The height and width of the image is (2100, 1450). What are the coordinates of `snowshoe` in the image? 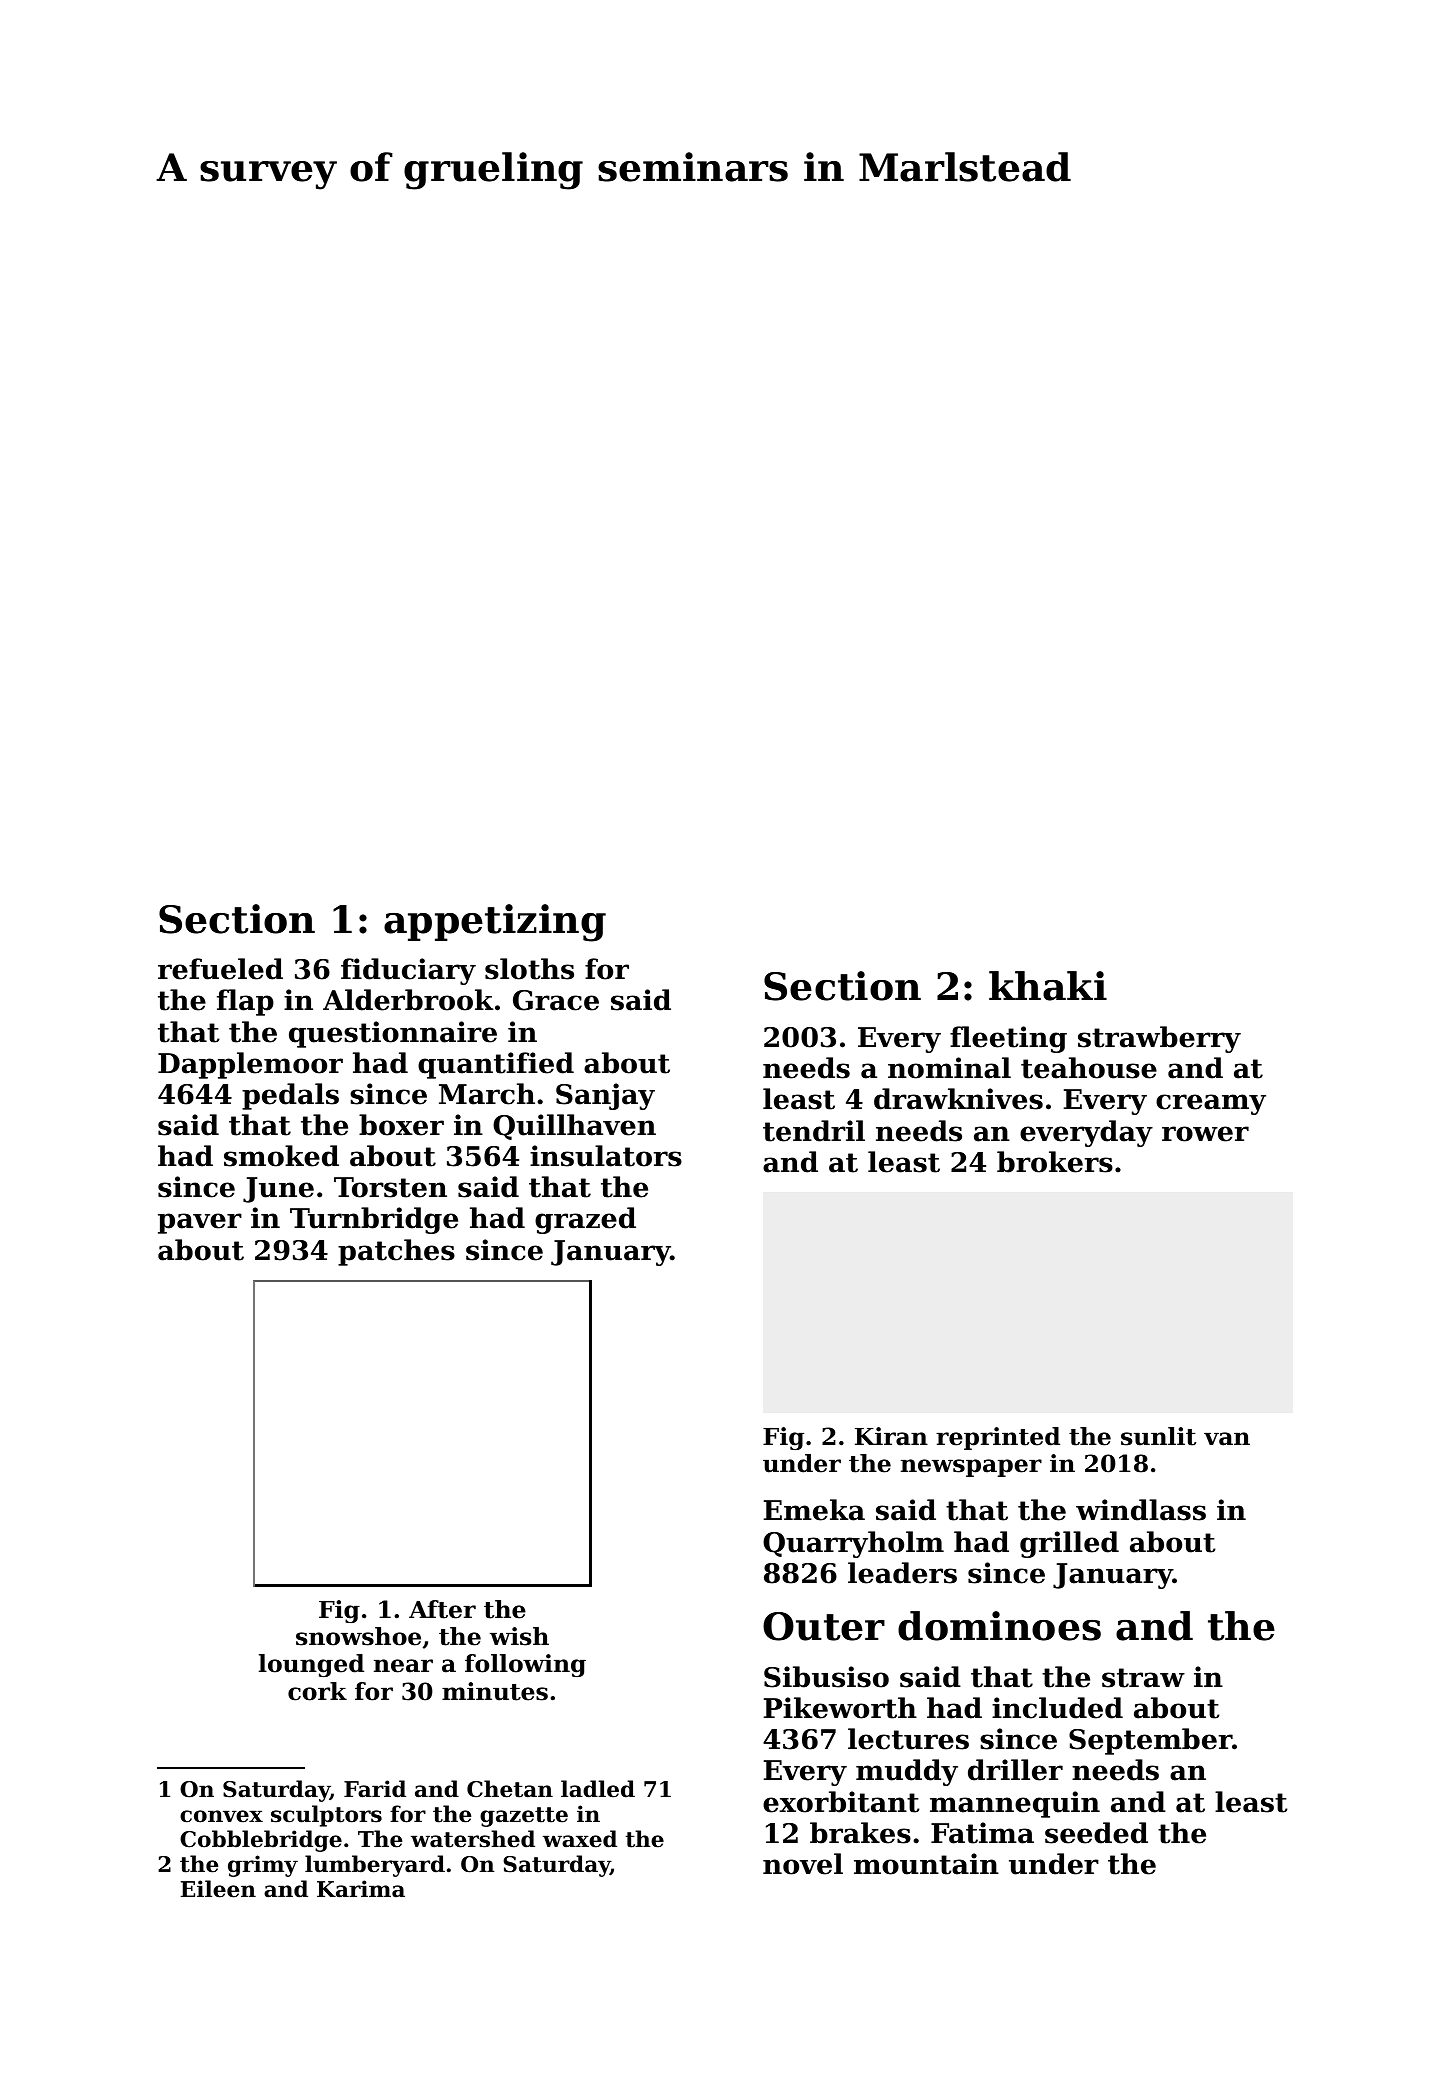 It's located at (358, 1636).
